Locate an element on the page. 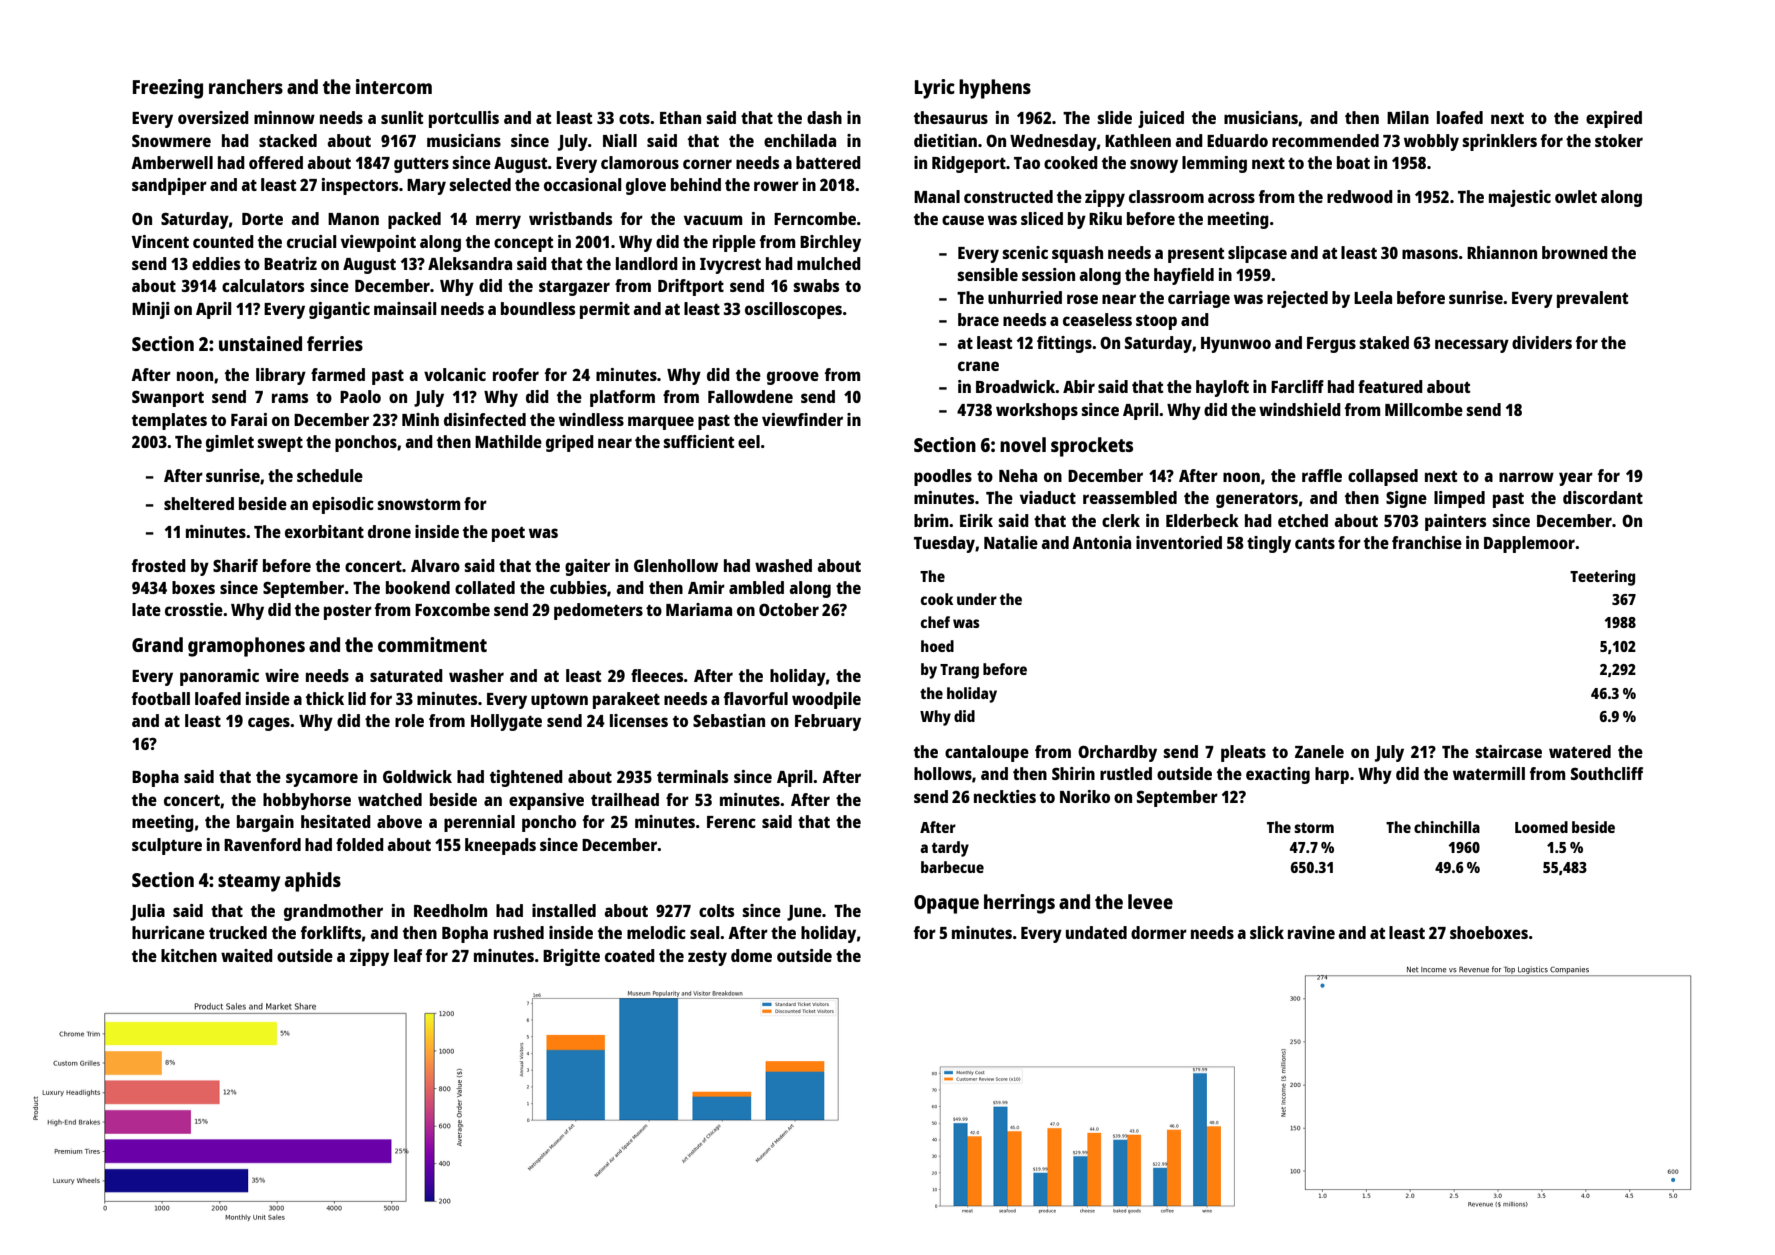  ambled is located at coordinates (756, 587).
